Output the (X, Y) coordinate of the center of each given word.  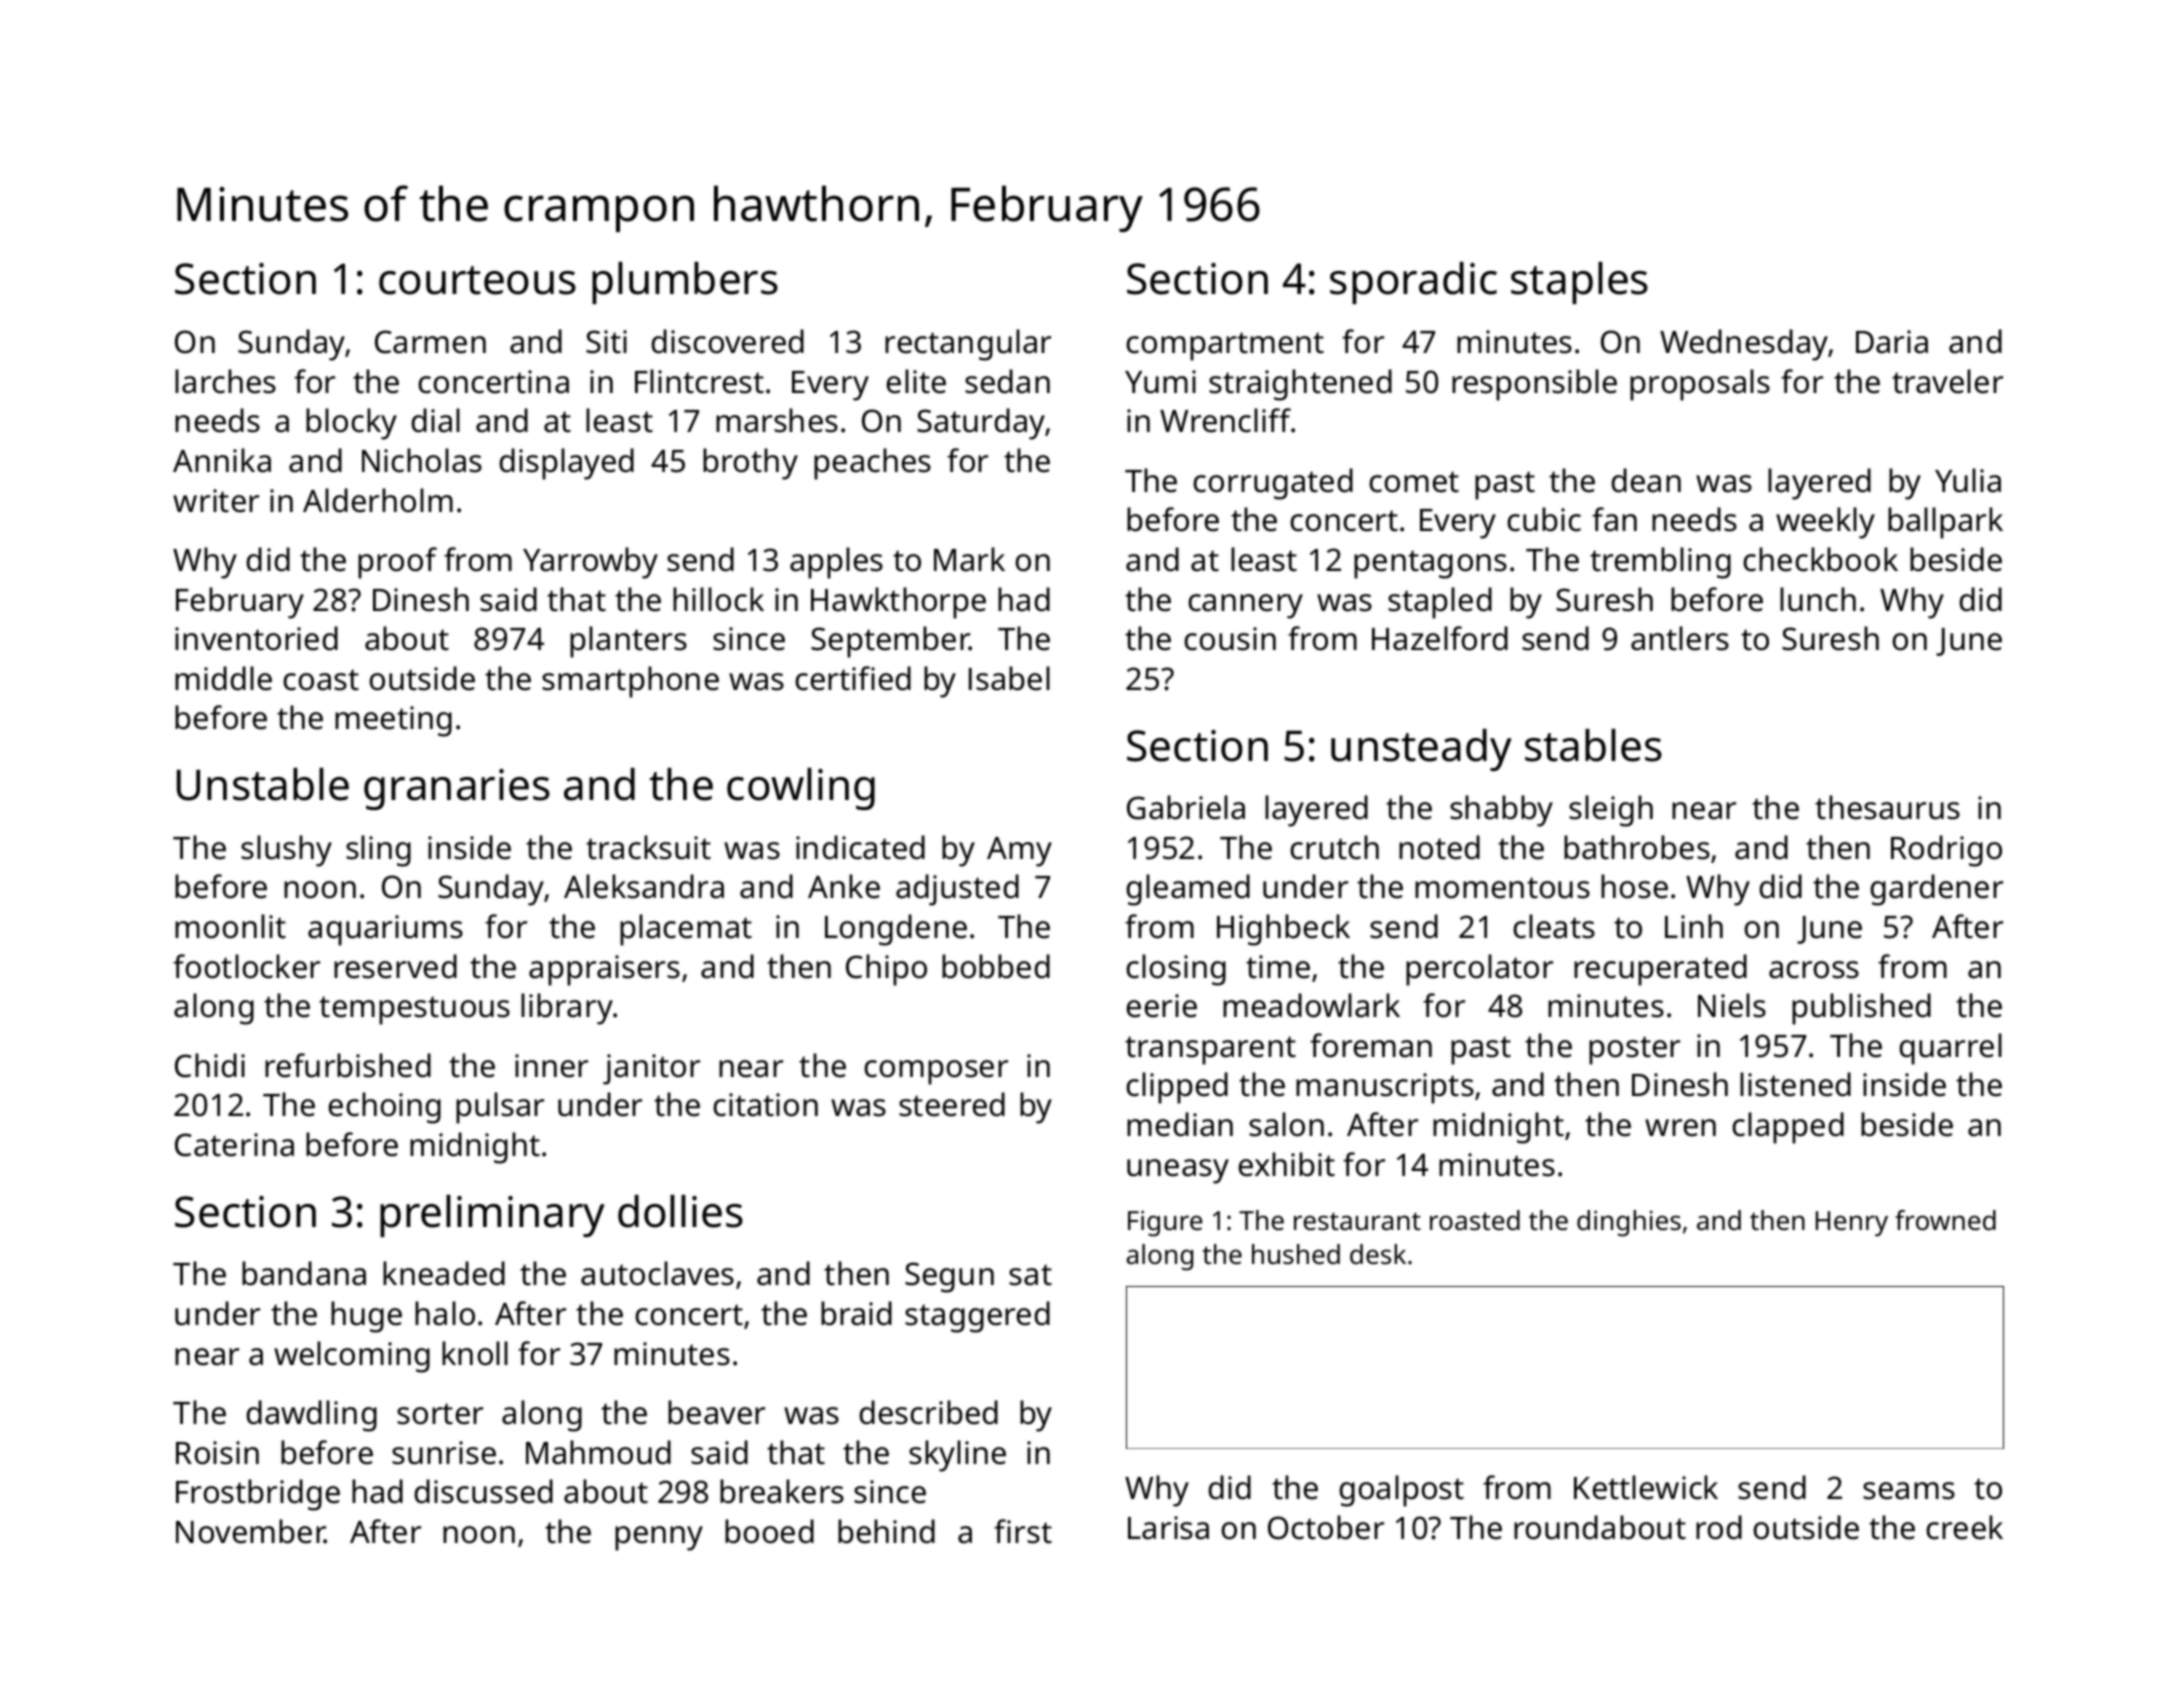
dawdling (311, 1416)
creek (1964, 1527)
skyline (957, 1456)
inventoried (256, 638)
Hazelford (1440, 638)
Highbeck (1283, 930)
